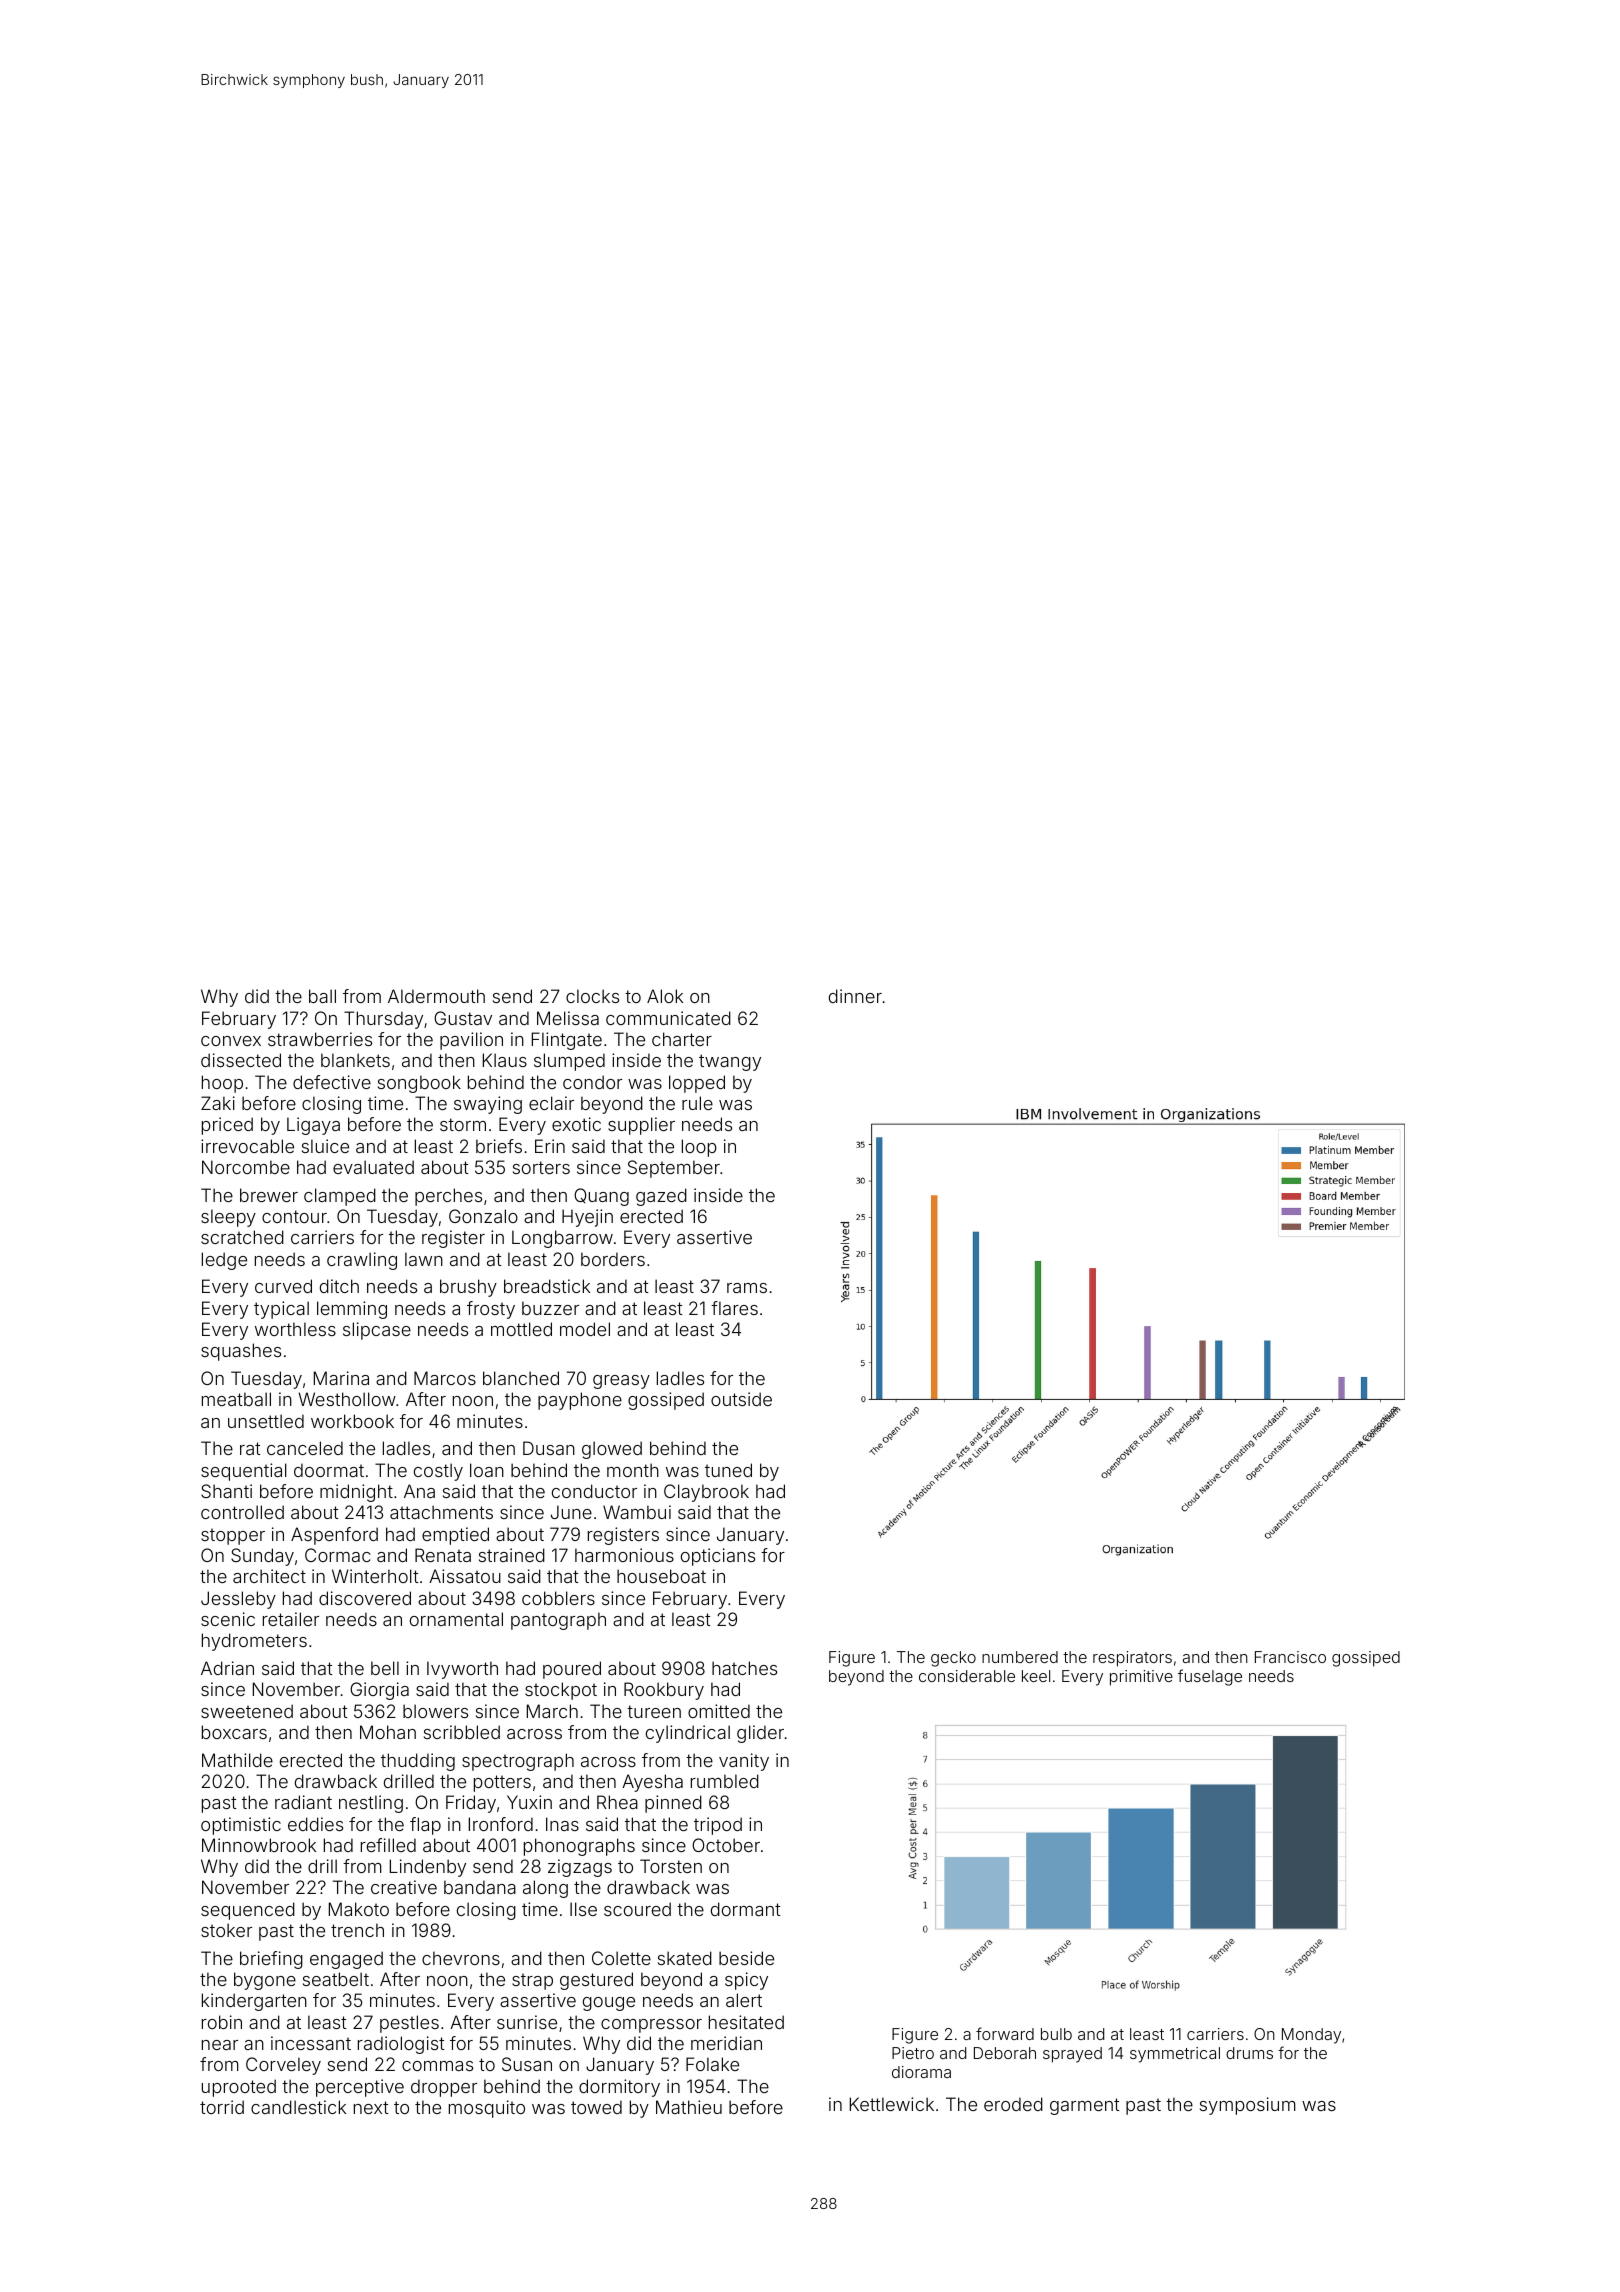  I want to click on midnight, so click(356, 1493).
